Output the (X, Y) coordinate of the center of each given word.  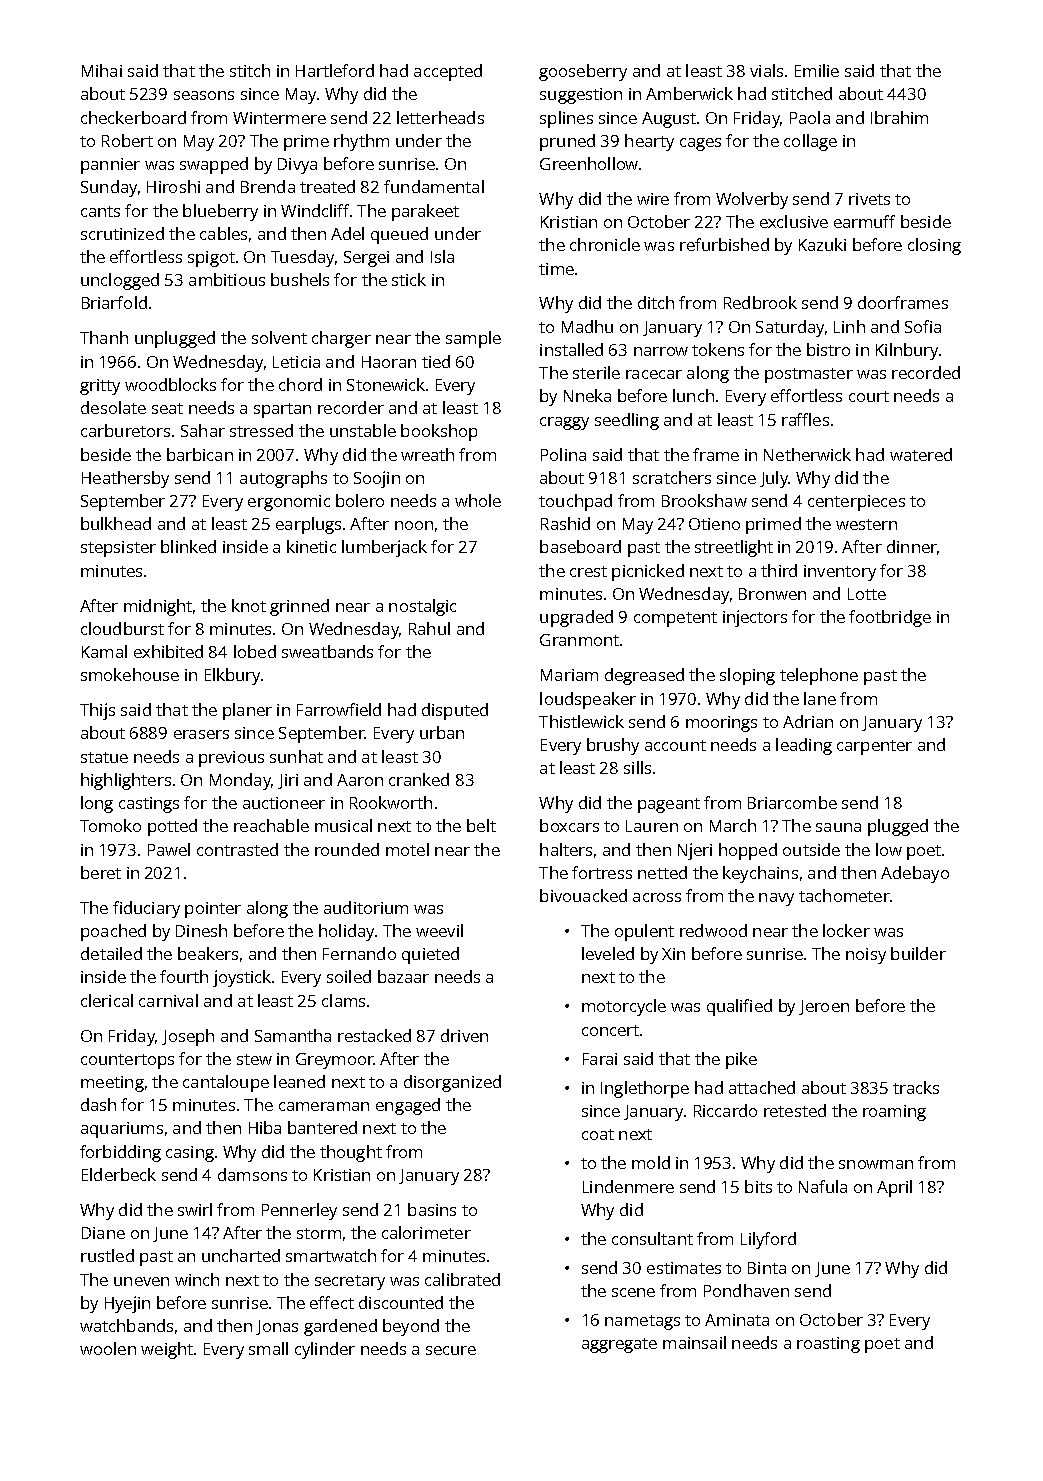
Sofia (923, 326)
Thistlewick (581, 721)
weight (167, 1350)
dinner (912, 546)
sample (473, 339)
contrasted (237, 849)
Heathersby (125, 479)
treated (327, 186)
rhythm (361, 142)
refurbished (724, 244)
